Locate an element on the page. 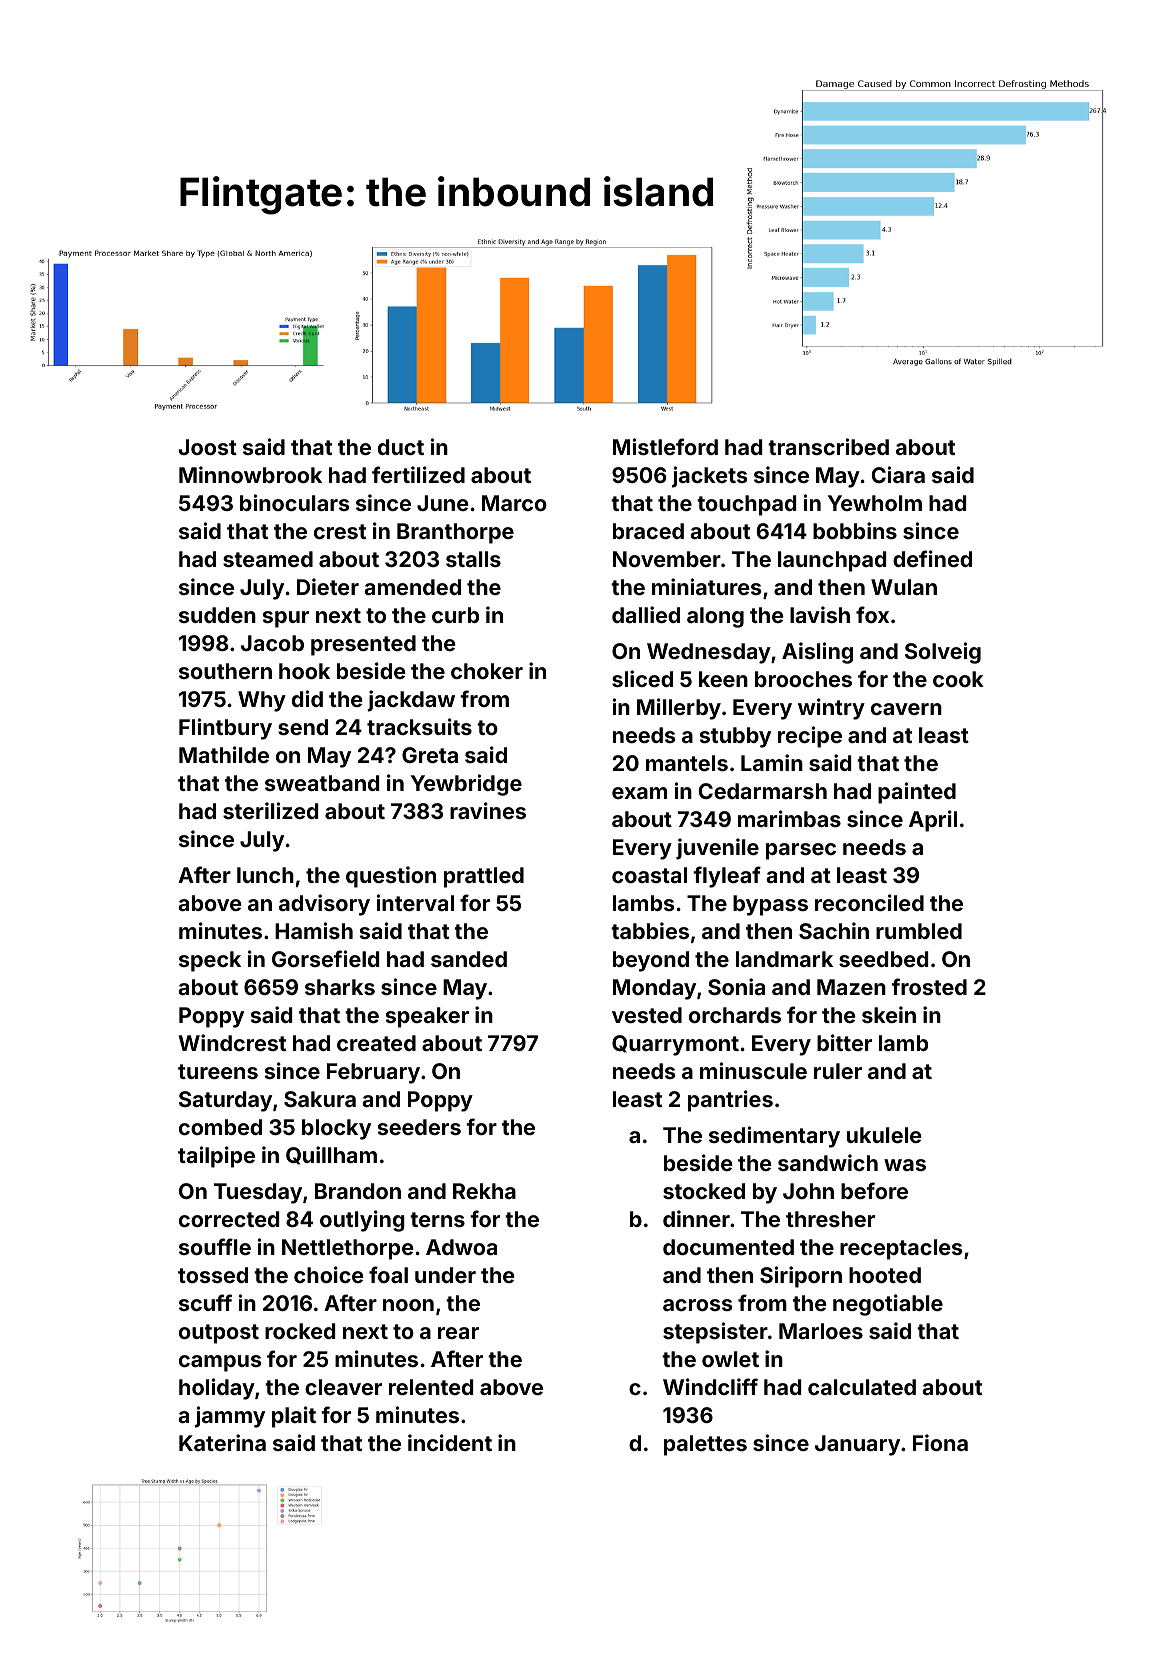 This document has height=1654, width=1165. speck is located at coordinates (210, 961).
